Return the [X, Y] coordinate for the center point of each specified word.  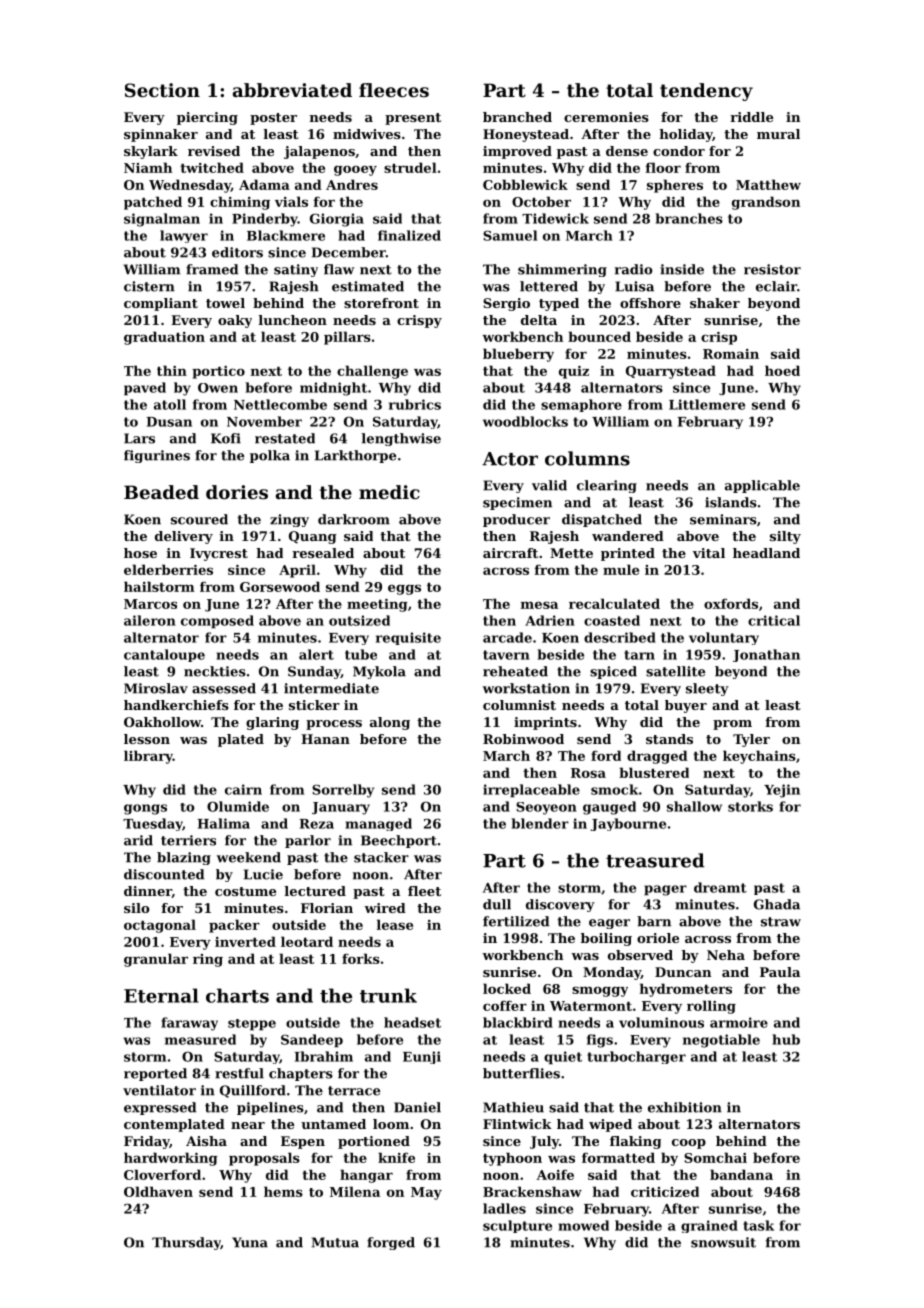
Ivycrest [219, 554]
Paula [780, 972]
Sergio [506, 304]
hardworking [171, 1159]
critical [774, 620]
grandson [766, 203]
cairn [243, 789]
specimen [517, 503]
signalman [162, 220]
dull [497, 904]
